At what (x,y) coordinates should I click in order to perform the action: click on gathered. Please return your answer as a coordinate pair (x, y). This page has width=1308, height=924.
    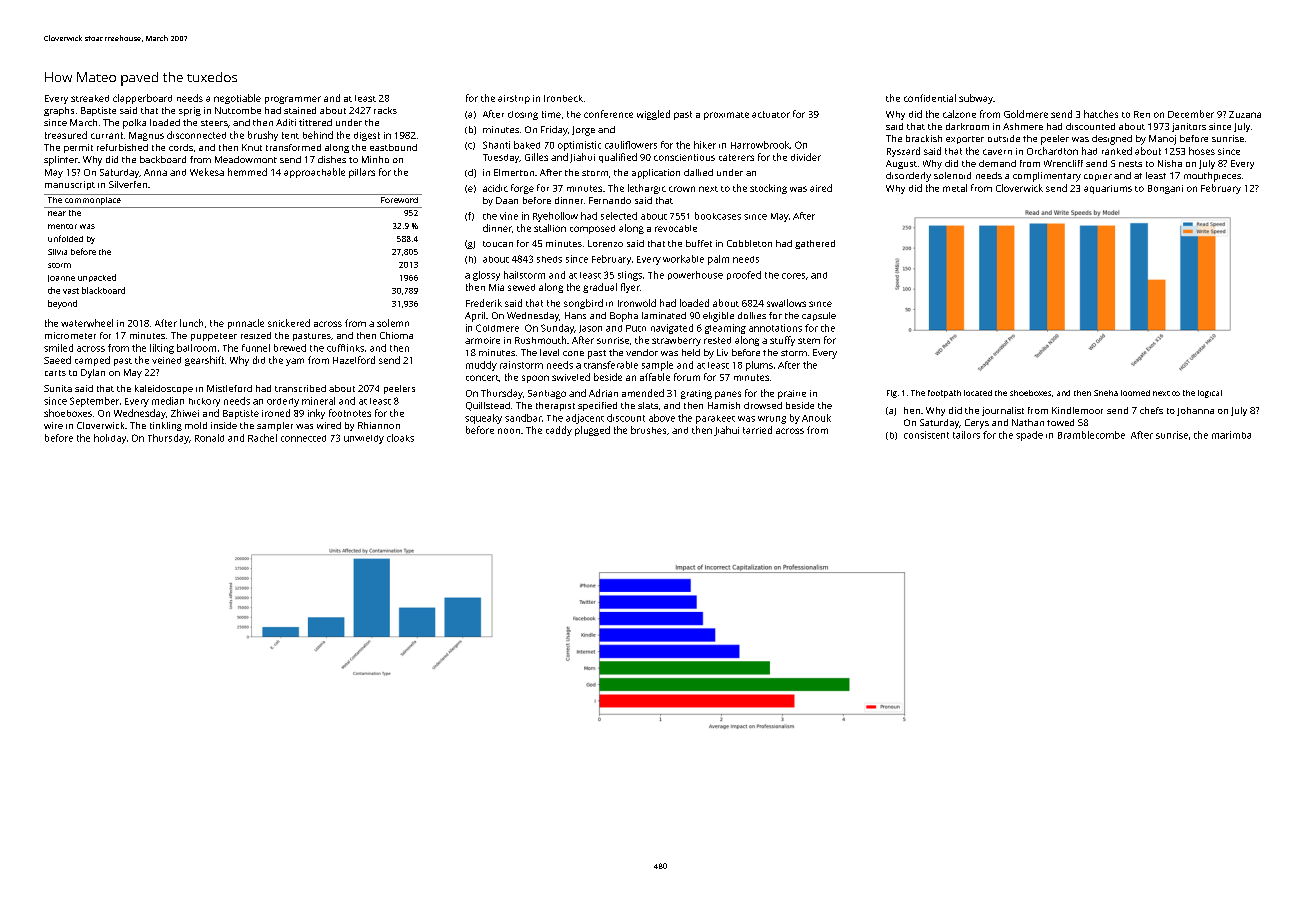
    Looking at the image, I should click on (815, 244).
